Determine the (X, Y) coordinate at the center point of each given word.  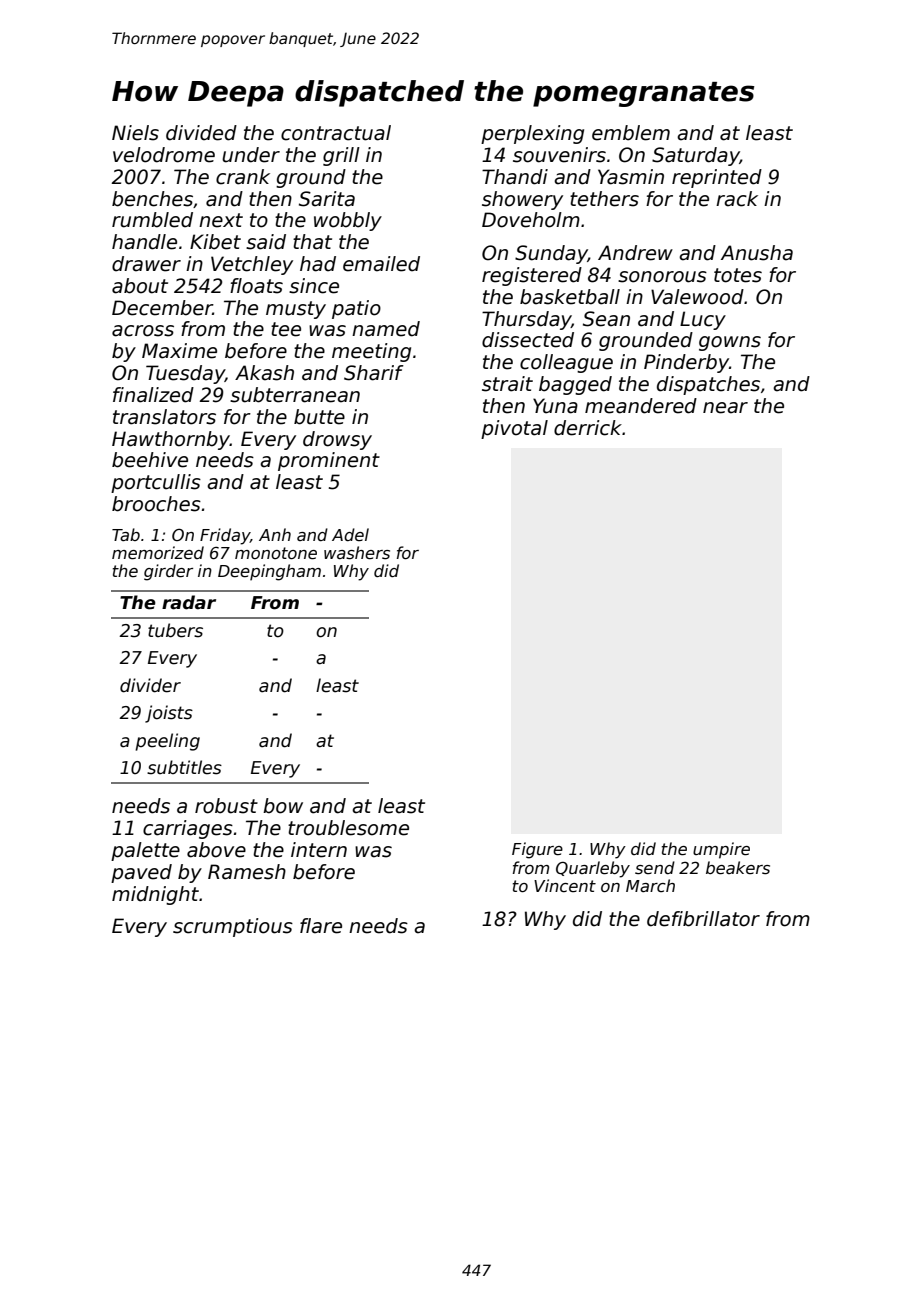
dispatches (708, 385)
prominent (329, 461)
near (725, 408)
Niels (135, 133)
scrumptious (233, 927)
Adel (350, 534)
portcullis (156, 483)
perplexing (532, 134)
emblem (631, 133)
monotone (276, 553)
